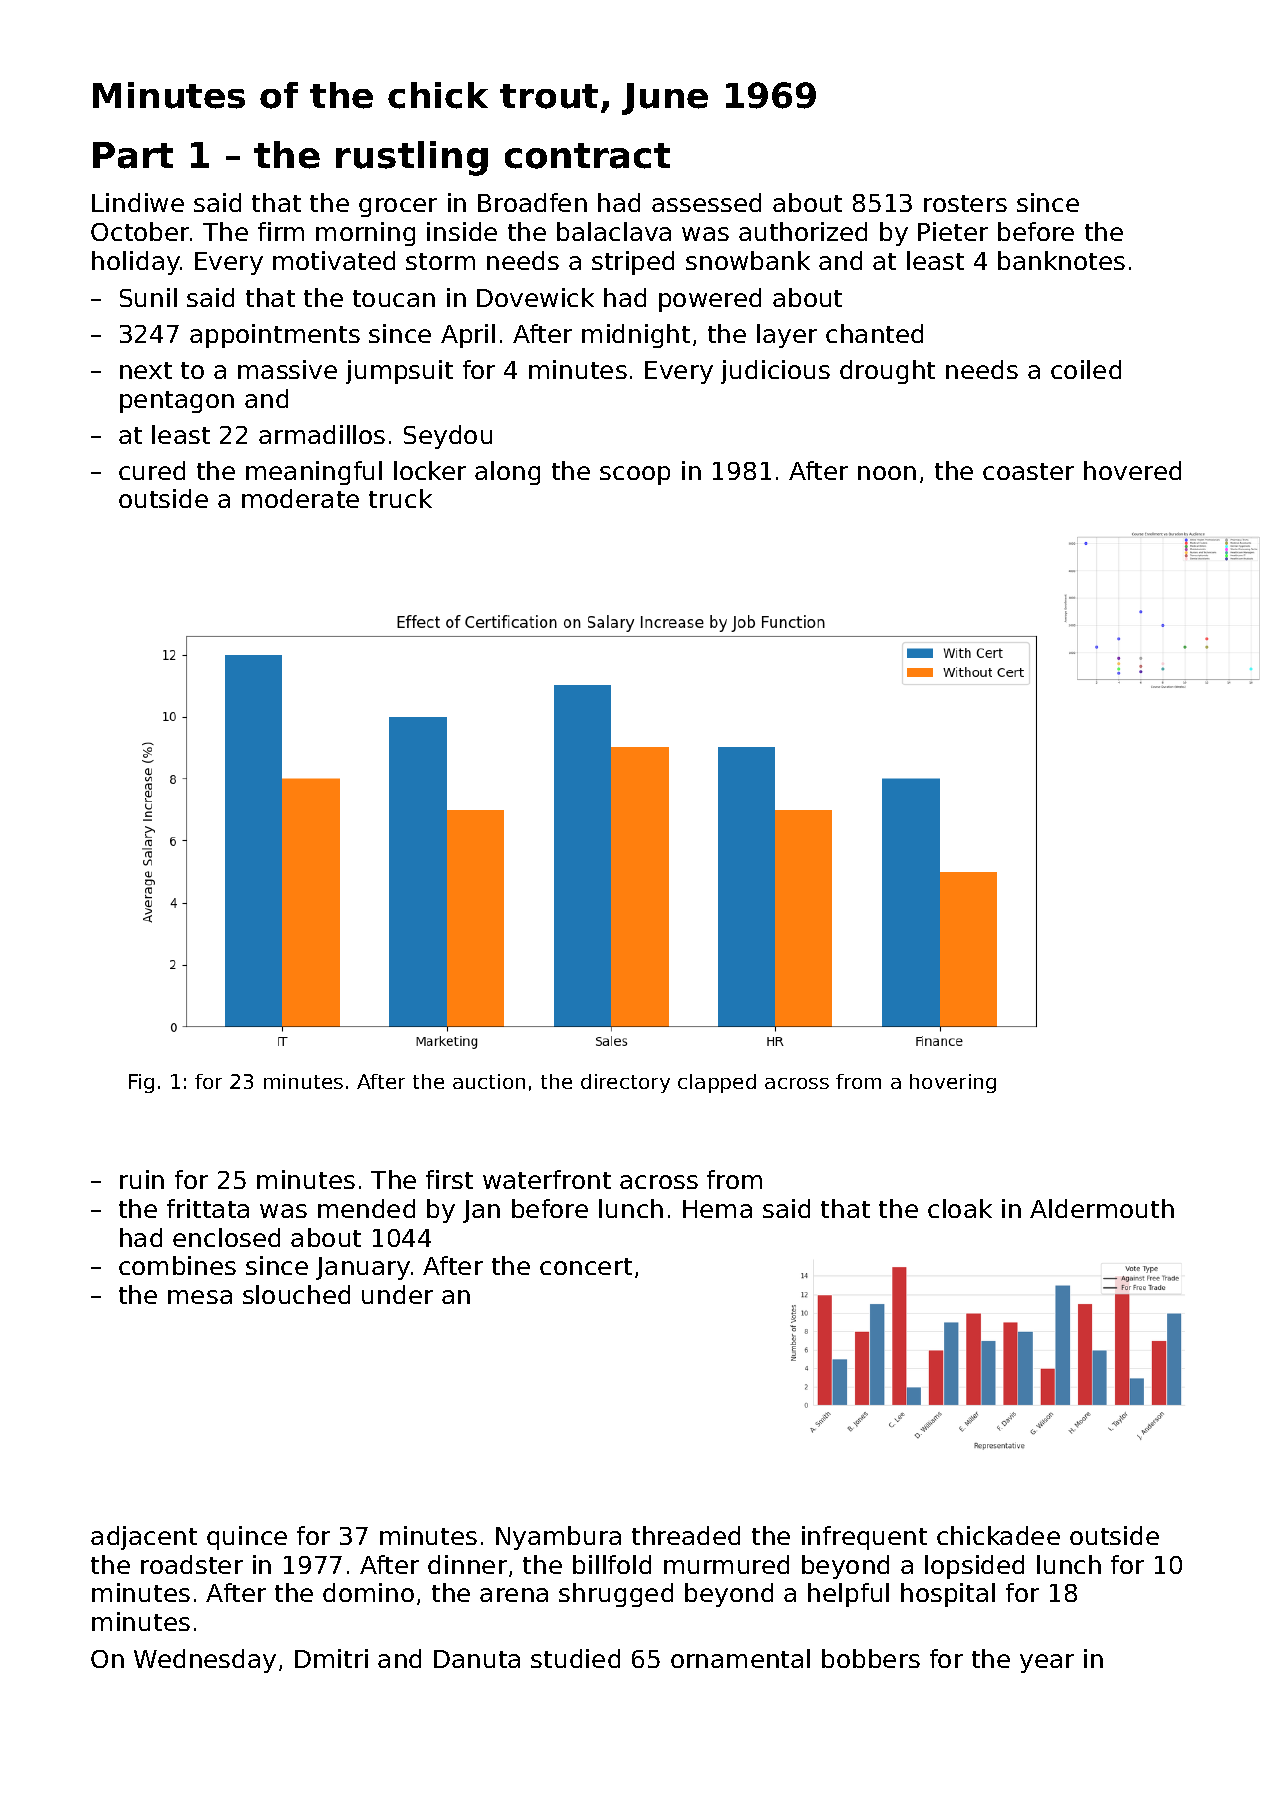  What do you see at coordinates (1102, 1208) in the screenshot?
I see `Aldermouth` at bounding box center [1102, 1208].
